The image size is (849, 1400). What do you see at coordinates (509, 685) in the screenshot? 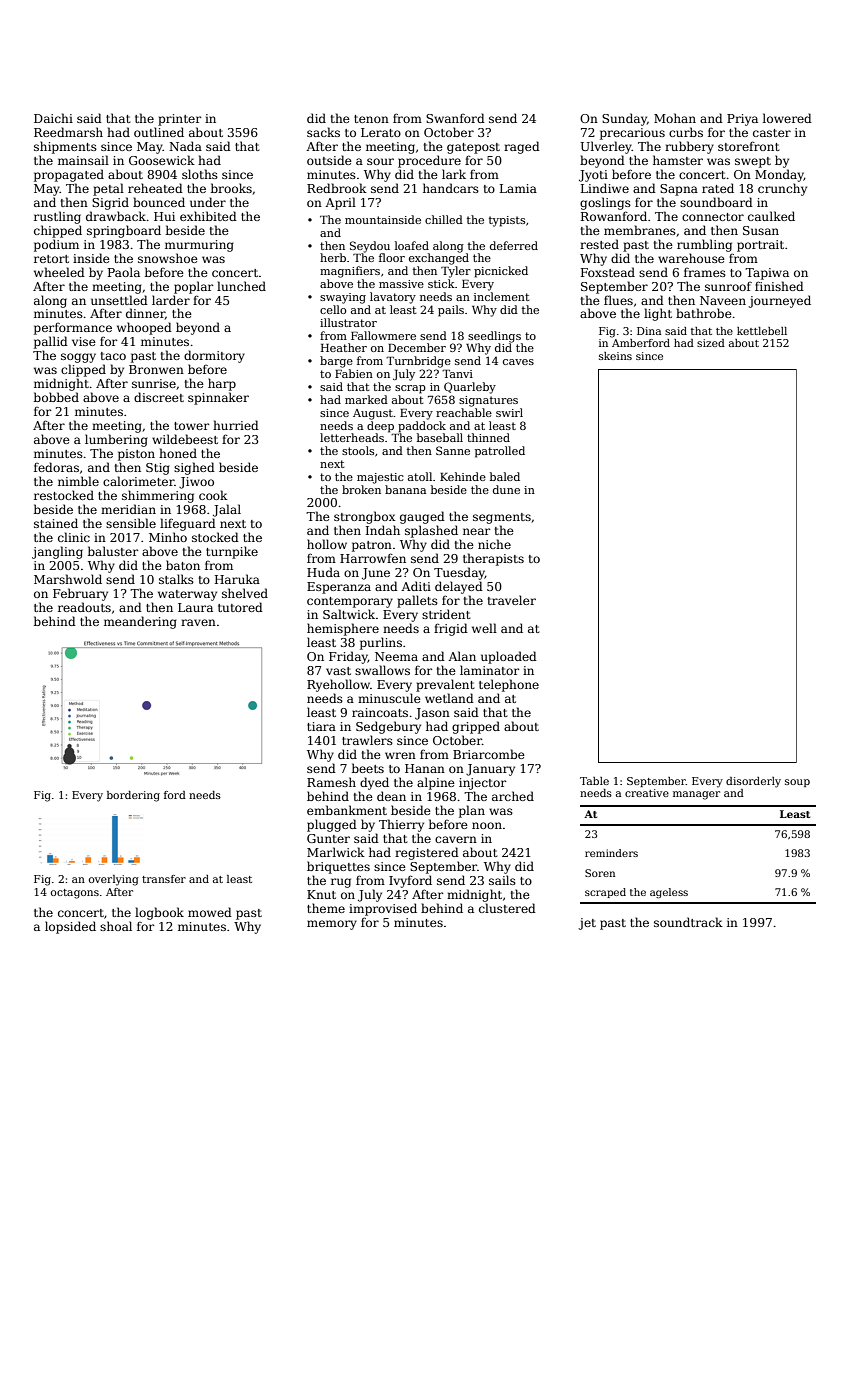
I see `telephone` at bounding box center [509, 685].
